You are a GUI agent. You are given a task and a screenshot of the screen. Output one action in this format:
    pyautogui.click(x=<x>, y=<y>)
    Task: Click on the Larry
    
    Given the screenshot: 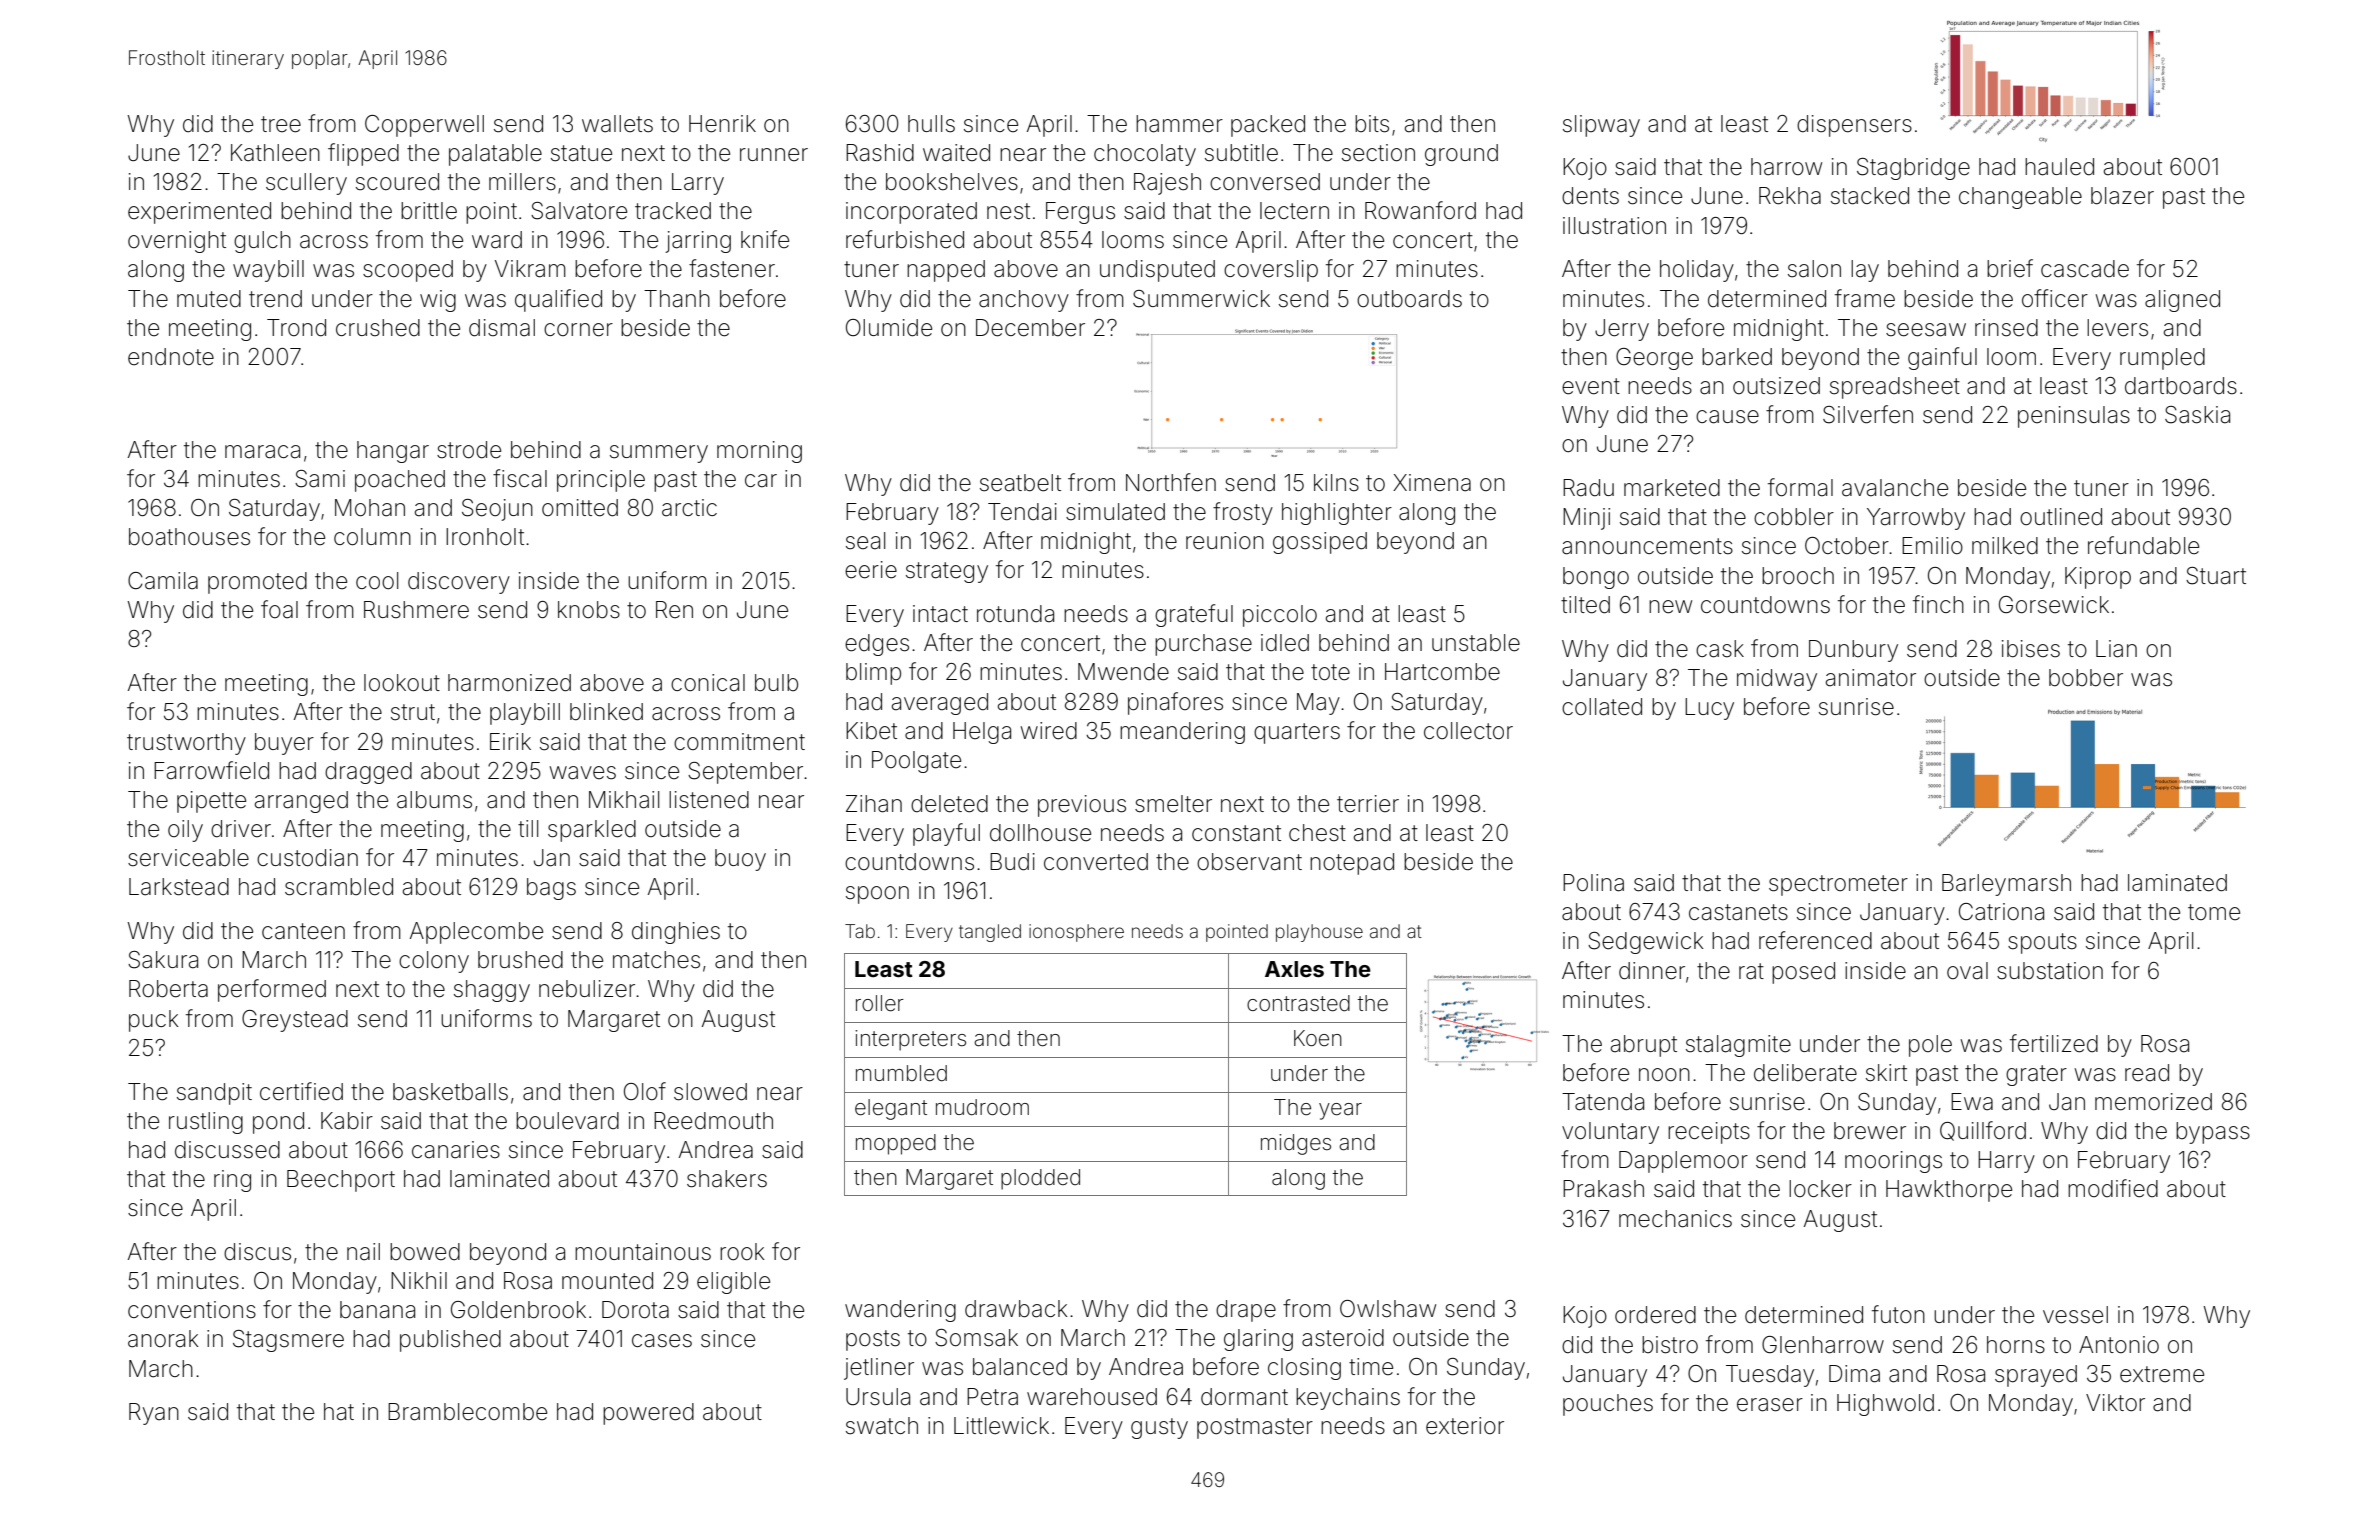 What is the action you would take?
    pyautogui.click(x=698, y=184)
